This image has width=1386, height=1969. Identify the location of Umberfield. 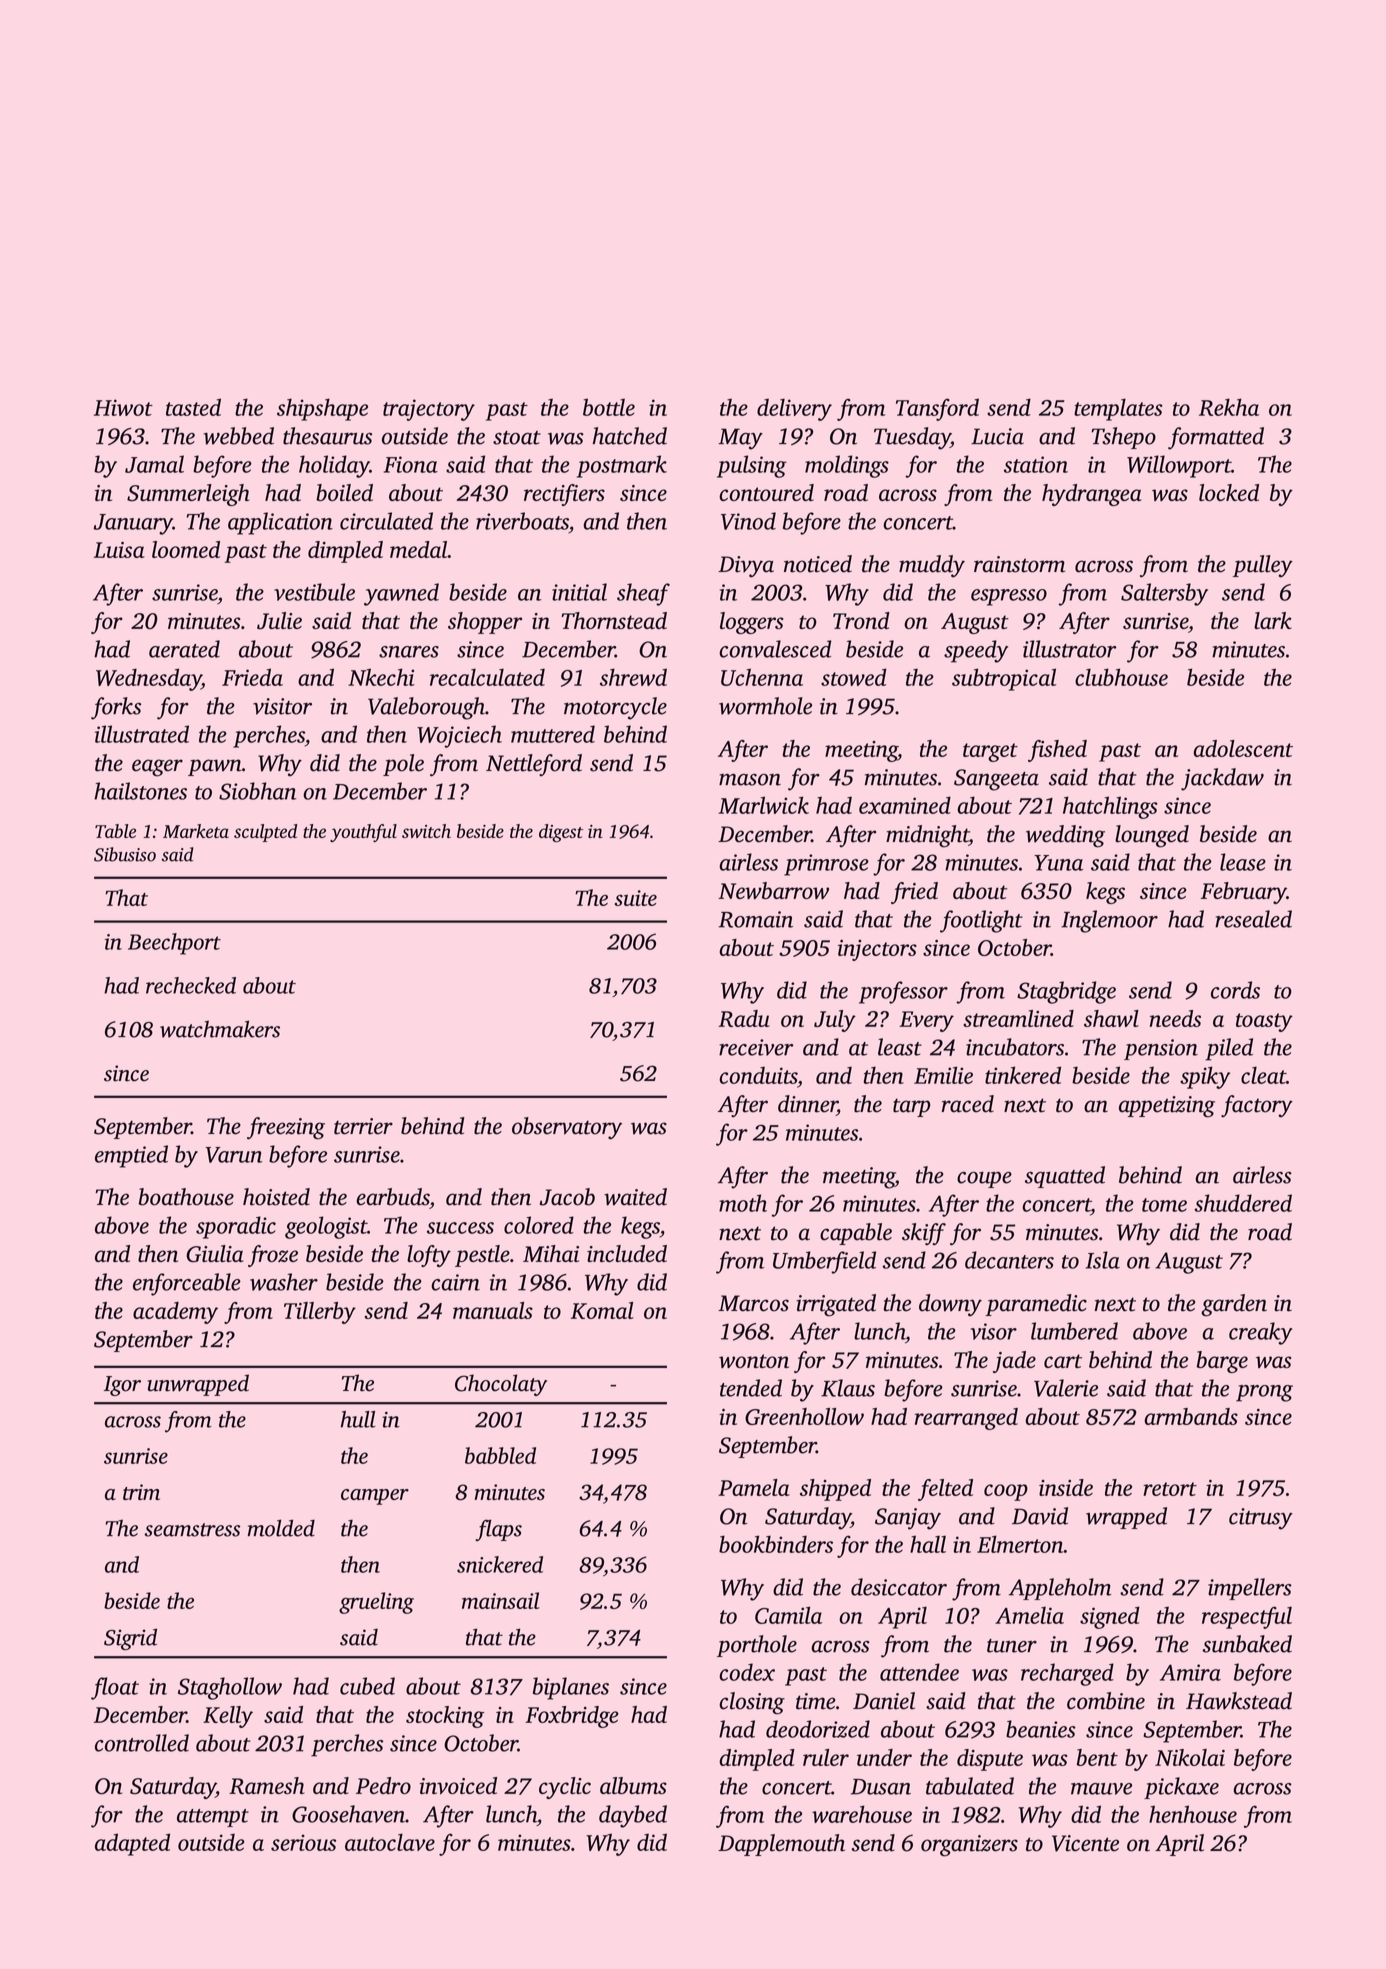
(824, 1262).
